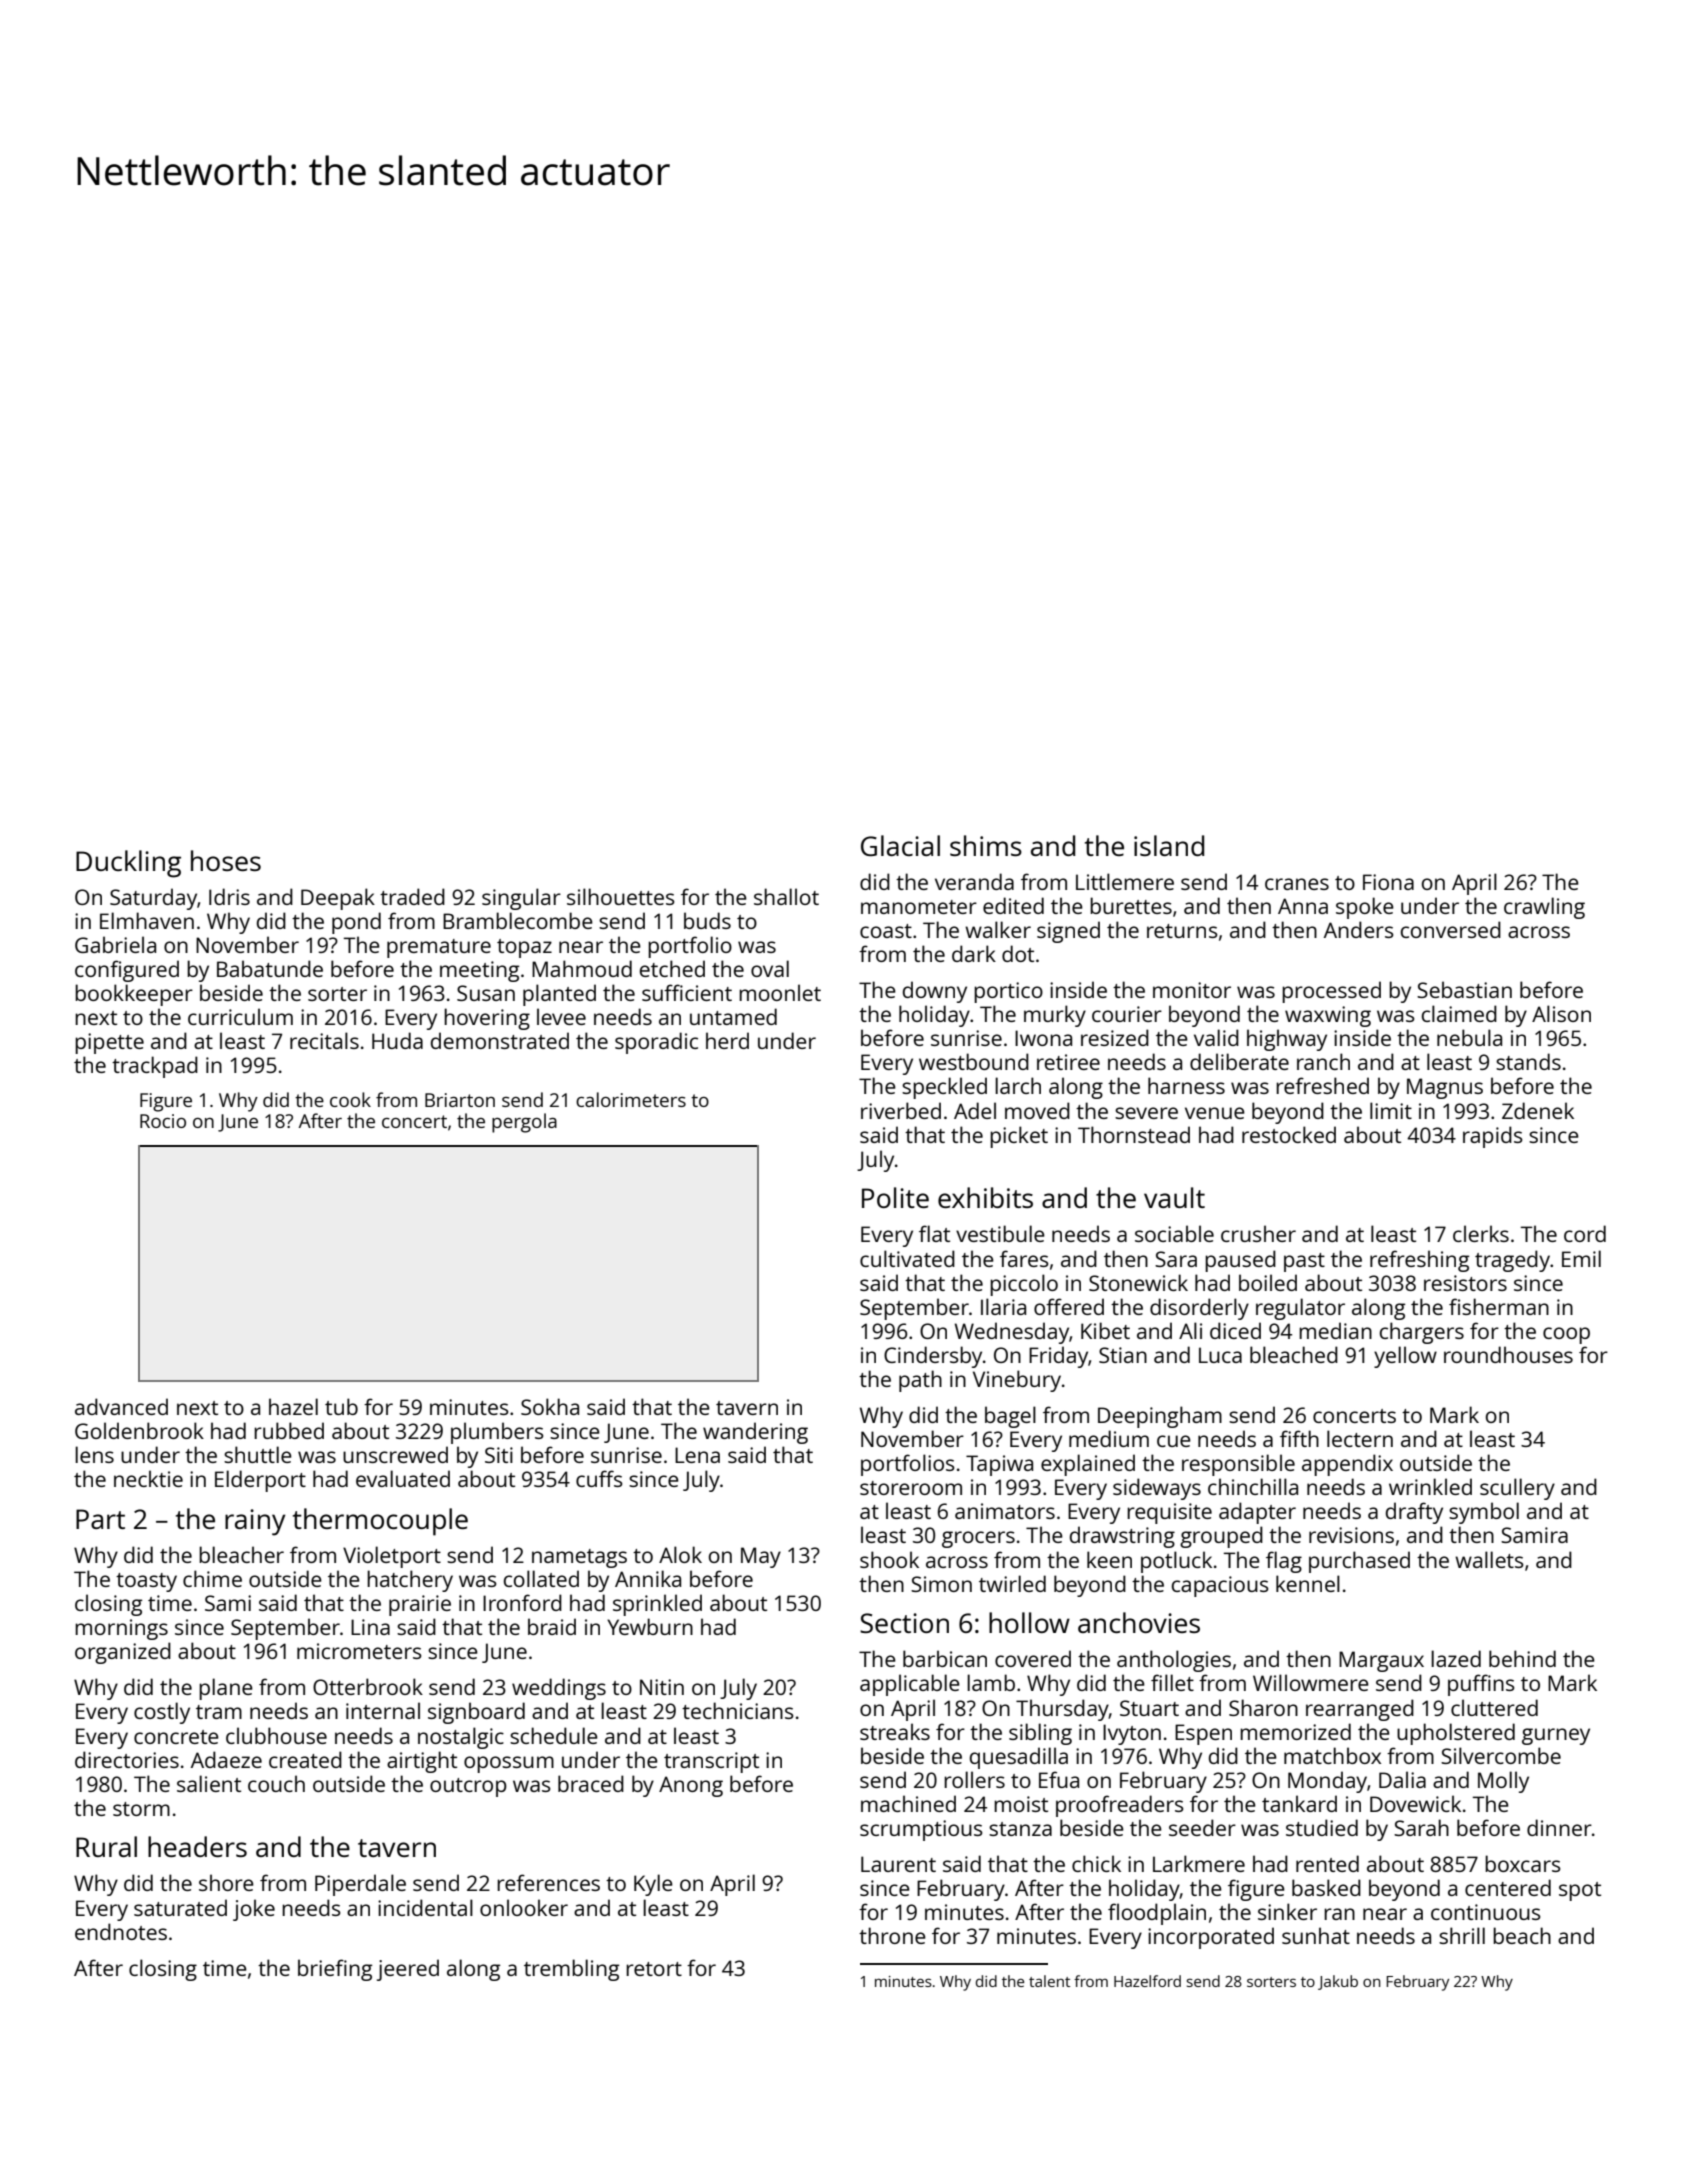  Describe the element at coordinates (255, 1522) in the document. I see `rainy` at that location.
